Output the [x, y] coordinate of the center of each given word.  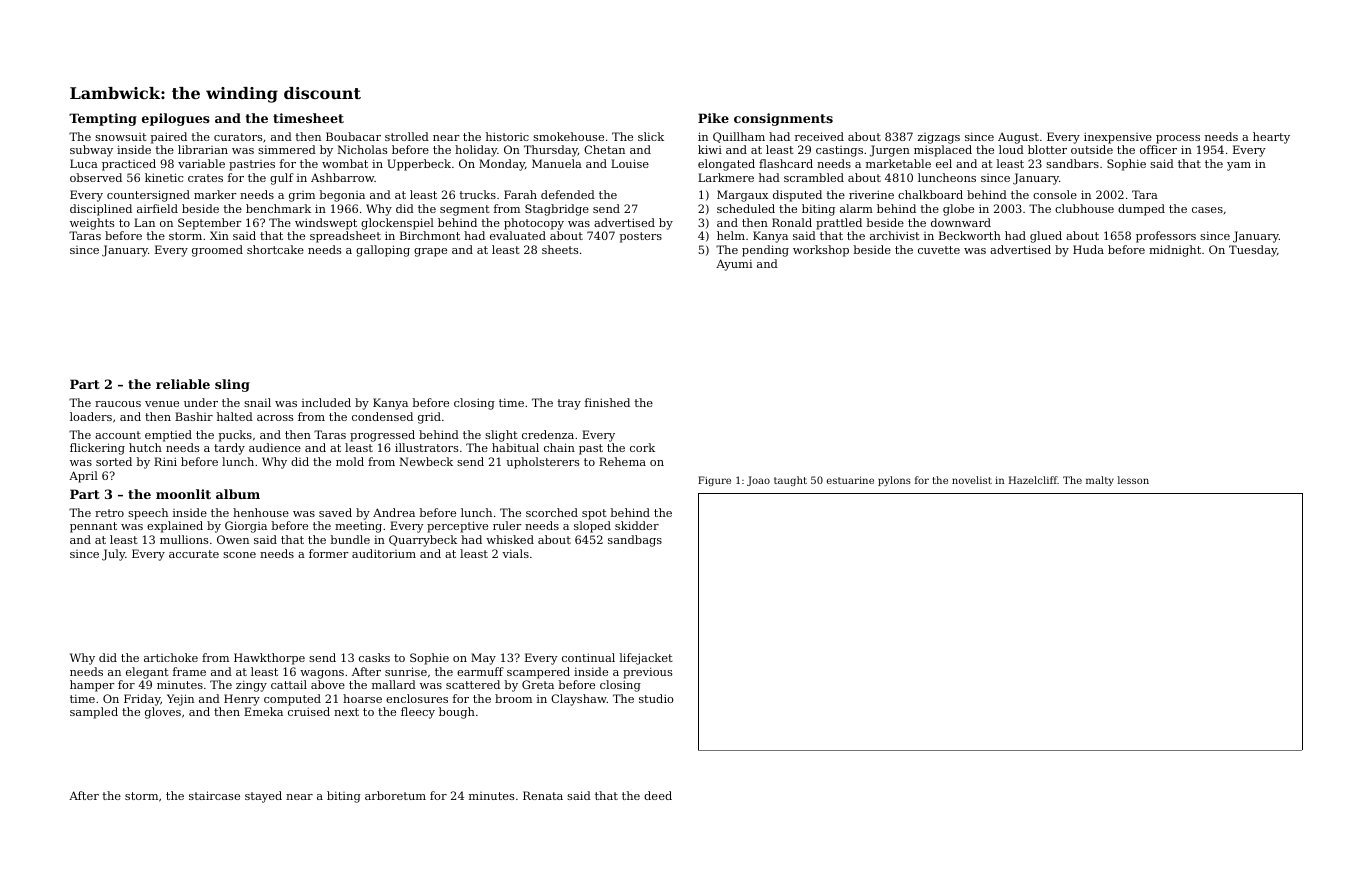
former [328, 553]
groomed [217, 251]
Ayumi [734, 265]
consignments [783, 119]
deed [658, 795]
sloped [592, 527]
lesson [1133, 480]
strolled [407, 136]
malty [1100, 481]
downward [961, 222]
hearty [1271, 138]
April [83, 477]
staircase [214, 795]
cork [642, 447]
